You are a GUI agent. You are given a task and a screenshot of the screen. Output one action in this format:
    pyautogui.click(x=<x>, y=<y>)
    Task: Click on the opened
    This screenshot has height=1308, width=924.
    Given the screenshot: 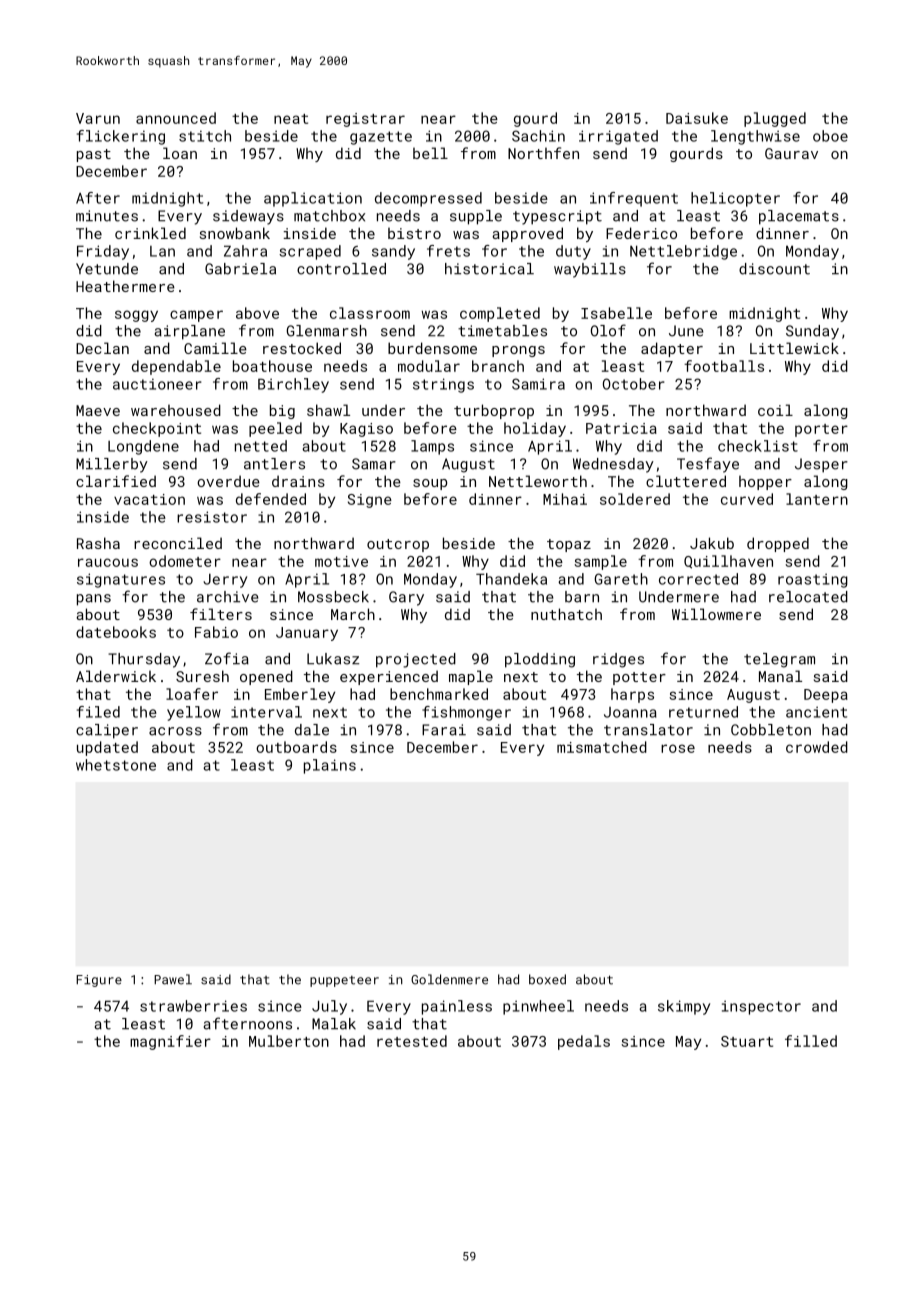 What is the action you would take?
    pyautogui.click(x=266, y=677)
